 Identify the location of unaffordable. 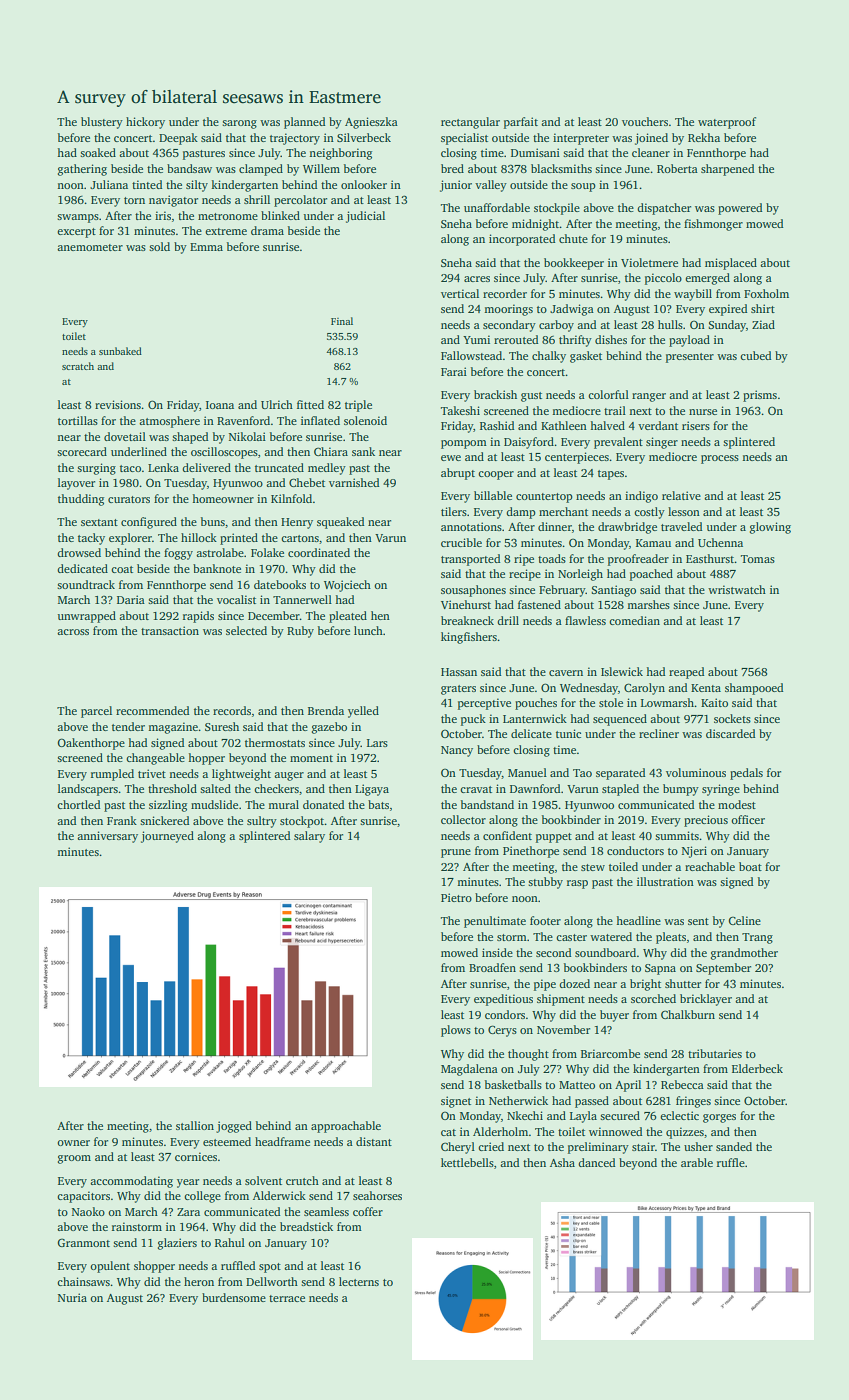
(497, 207).
